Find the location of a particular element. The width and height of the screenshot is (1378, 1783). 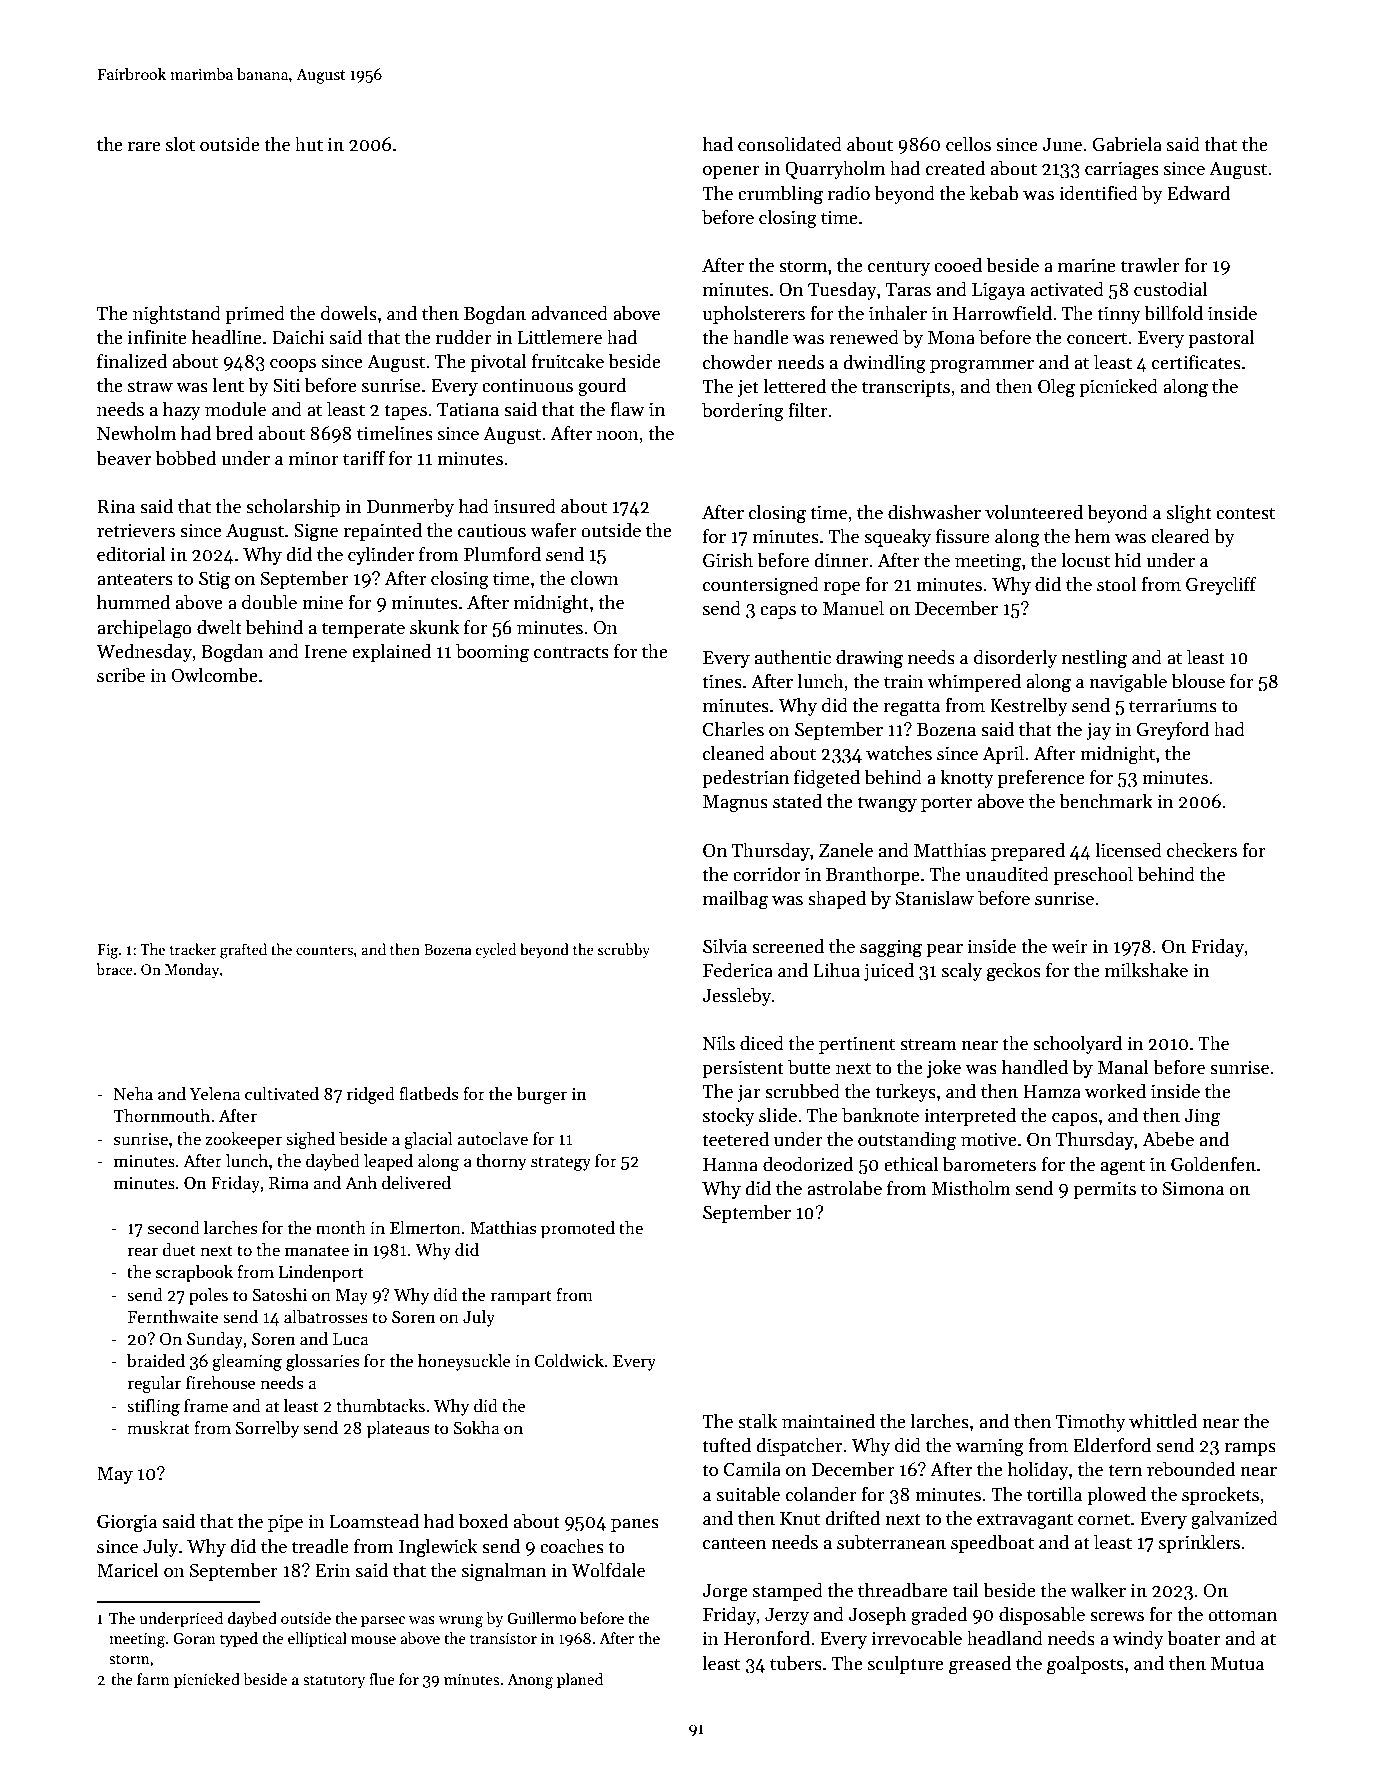

nightstand is located at coordinates (177, 315).
